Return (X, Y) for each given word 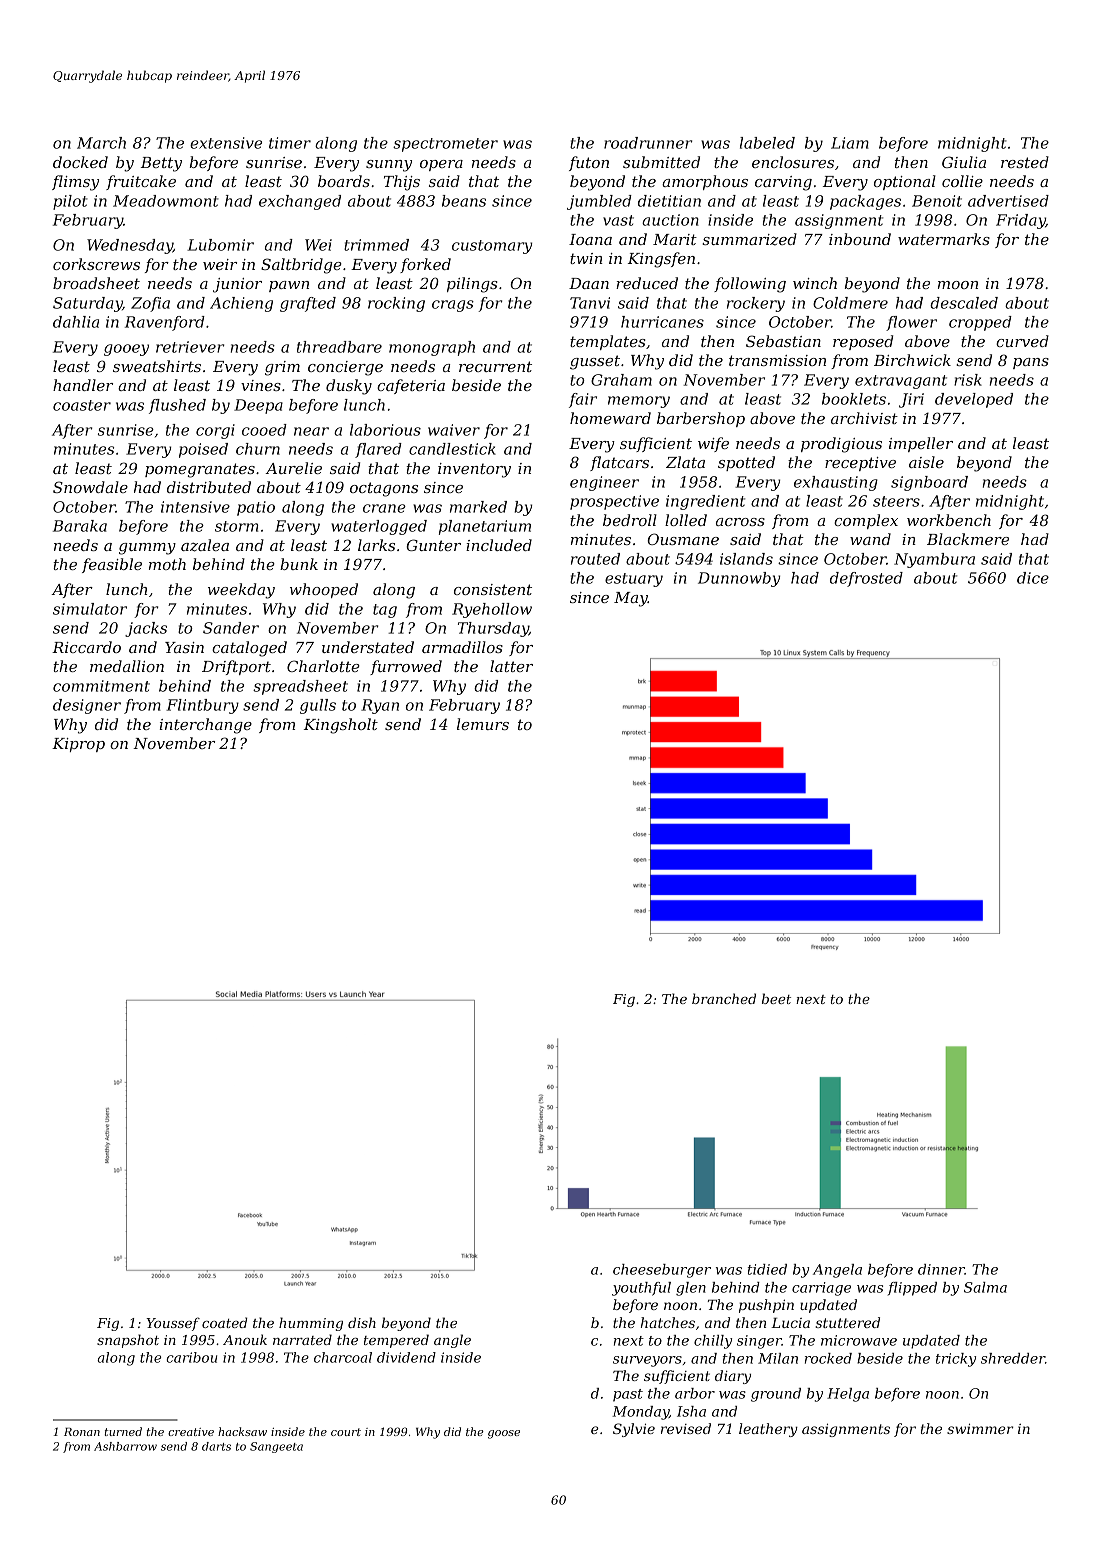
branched (724, 998)
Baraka (80, 526)
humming (311, 1324)
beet (776, 998)
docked (80, 162)
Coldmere (850, 303)
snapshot (128, 1341)
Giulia (964, 162)
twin (586, 258)
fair (583, 400)
